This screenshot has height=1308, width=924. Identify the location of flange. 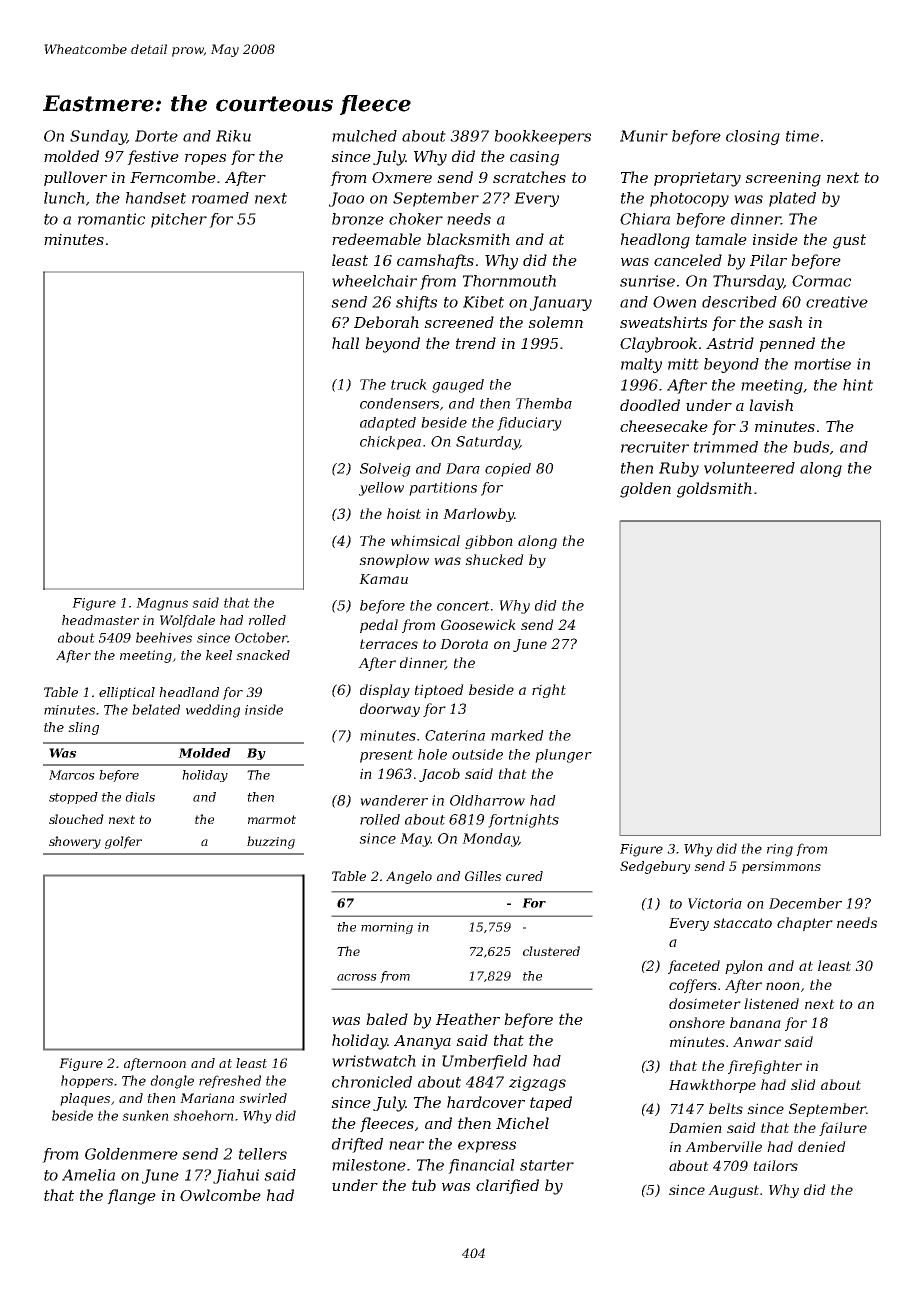
(131, 1197).
